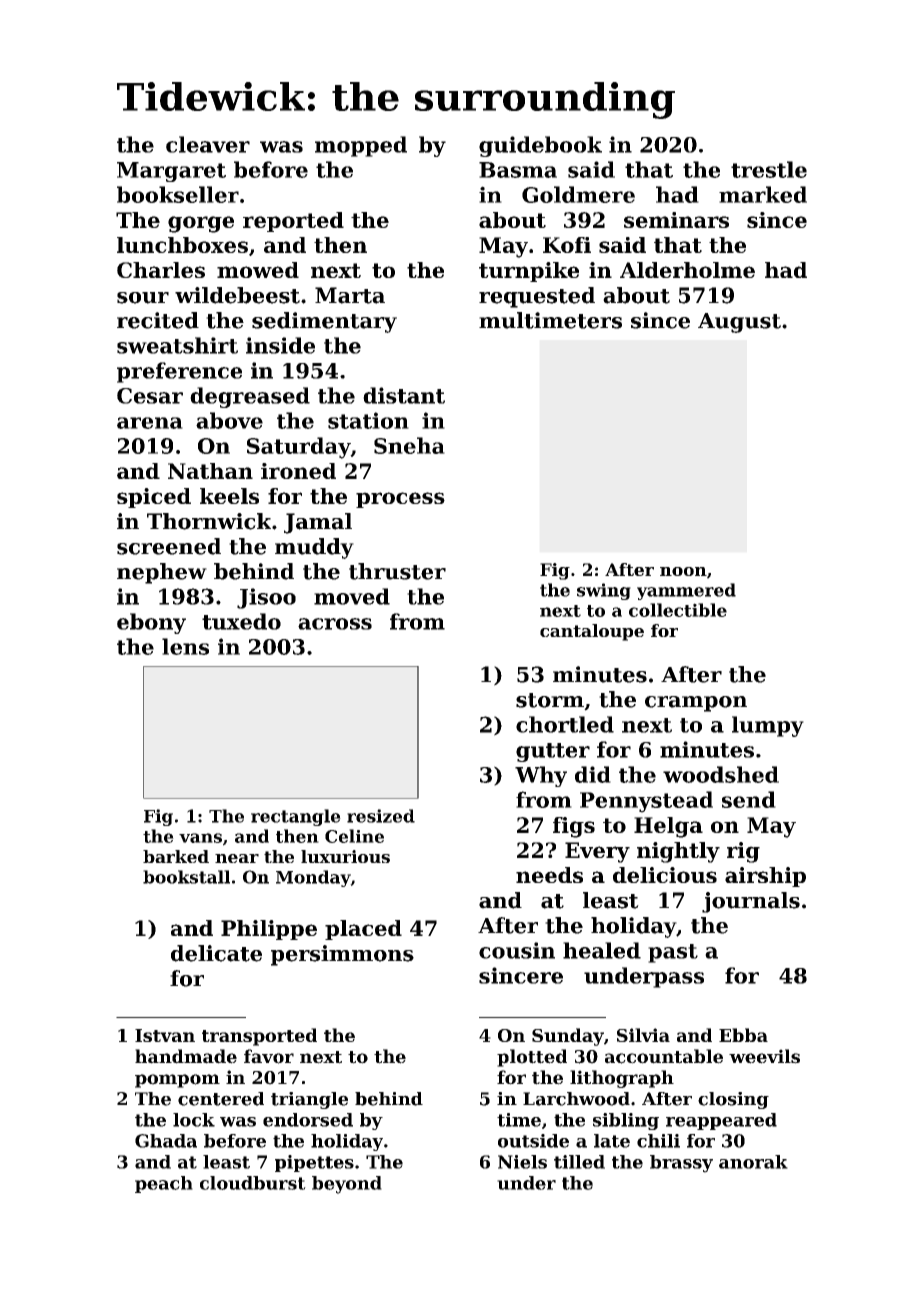 Image resolution: width=924 pixels, height=1311 pixels. Describe the element at coordinates (253, 1183) in the screenshot. I see `cloudburst` at that location.
